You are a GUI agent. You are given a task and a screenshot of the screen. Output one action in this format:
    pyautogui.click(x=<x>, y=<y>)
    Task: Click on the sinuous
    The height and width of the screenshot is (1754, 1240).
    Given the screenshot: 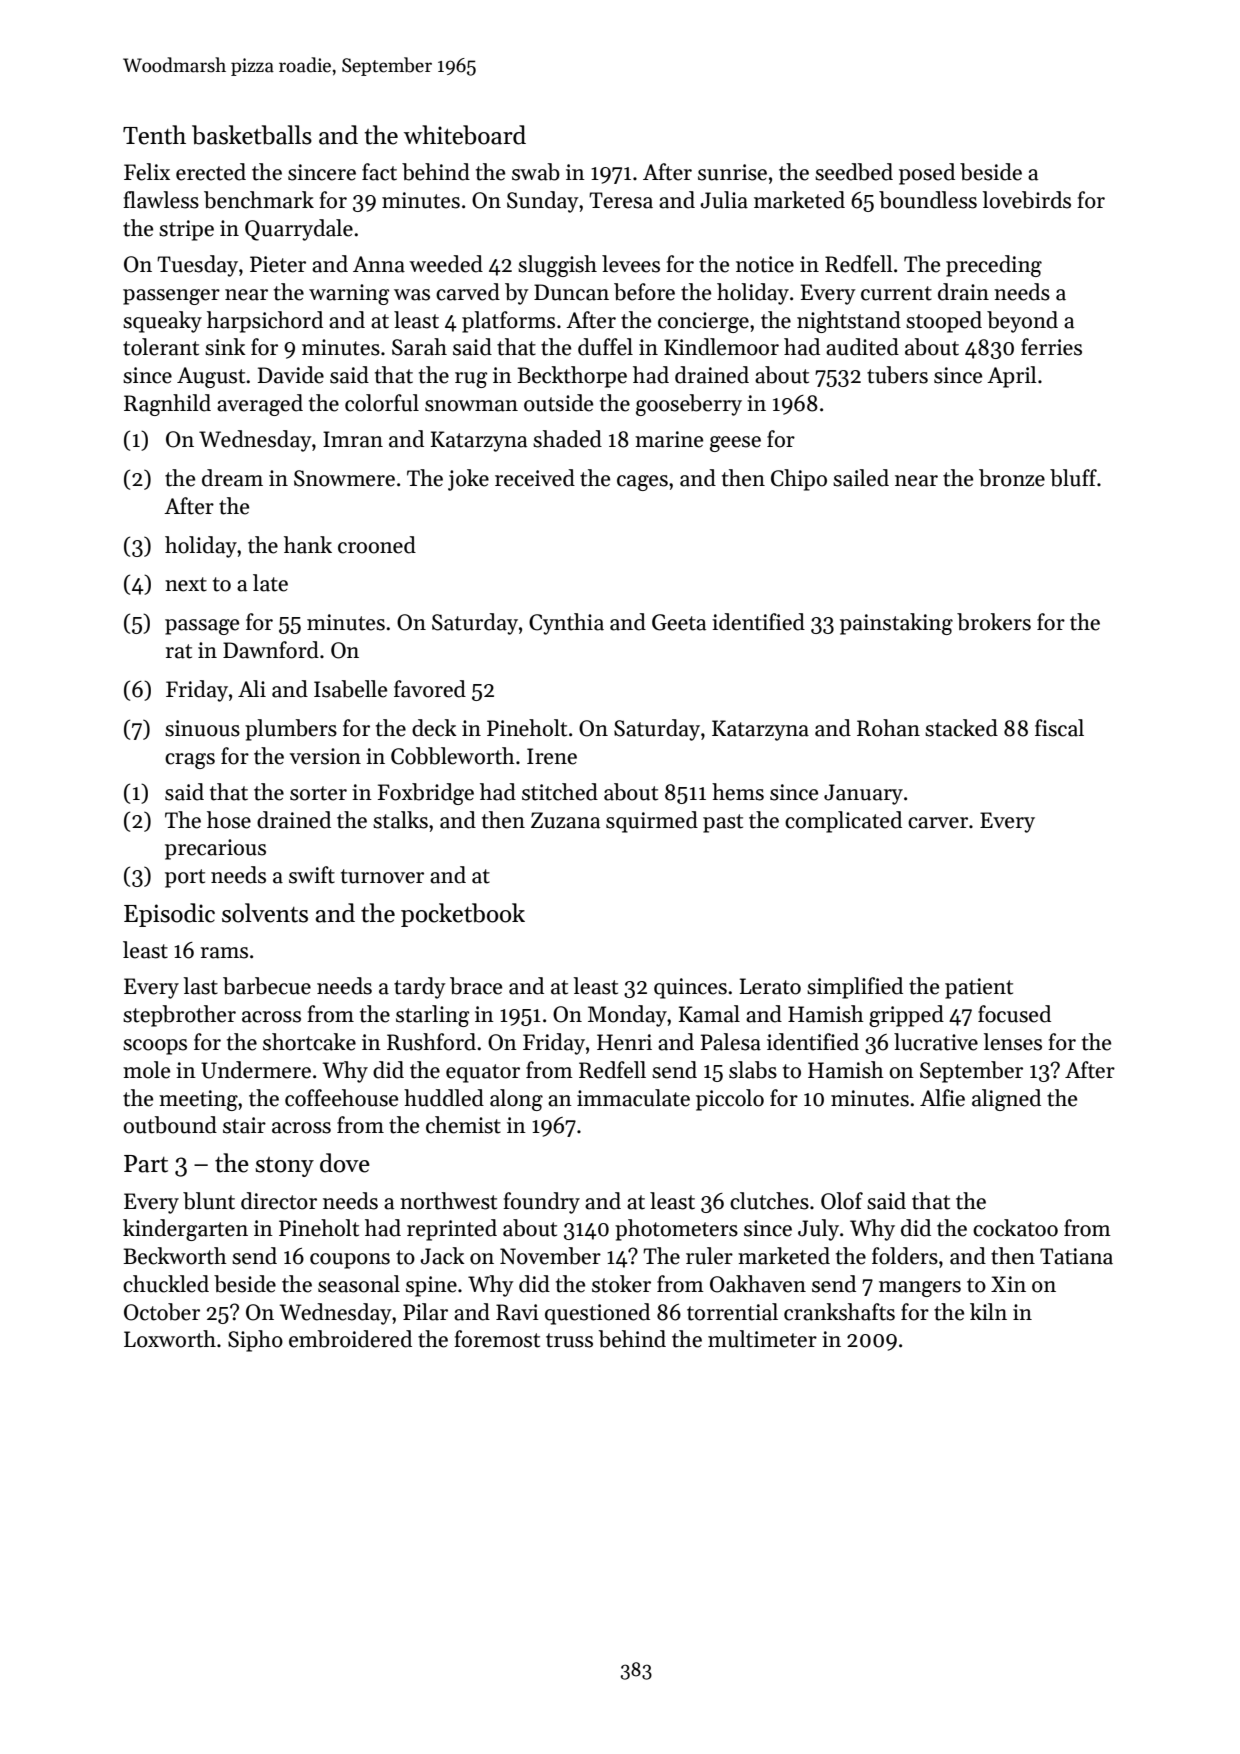 What is the action you would take?
    pyautogui.click(x=202, y=728)
